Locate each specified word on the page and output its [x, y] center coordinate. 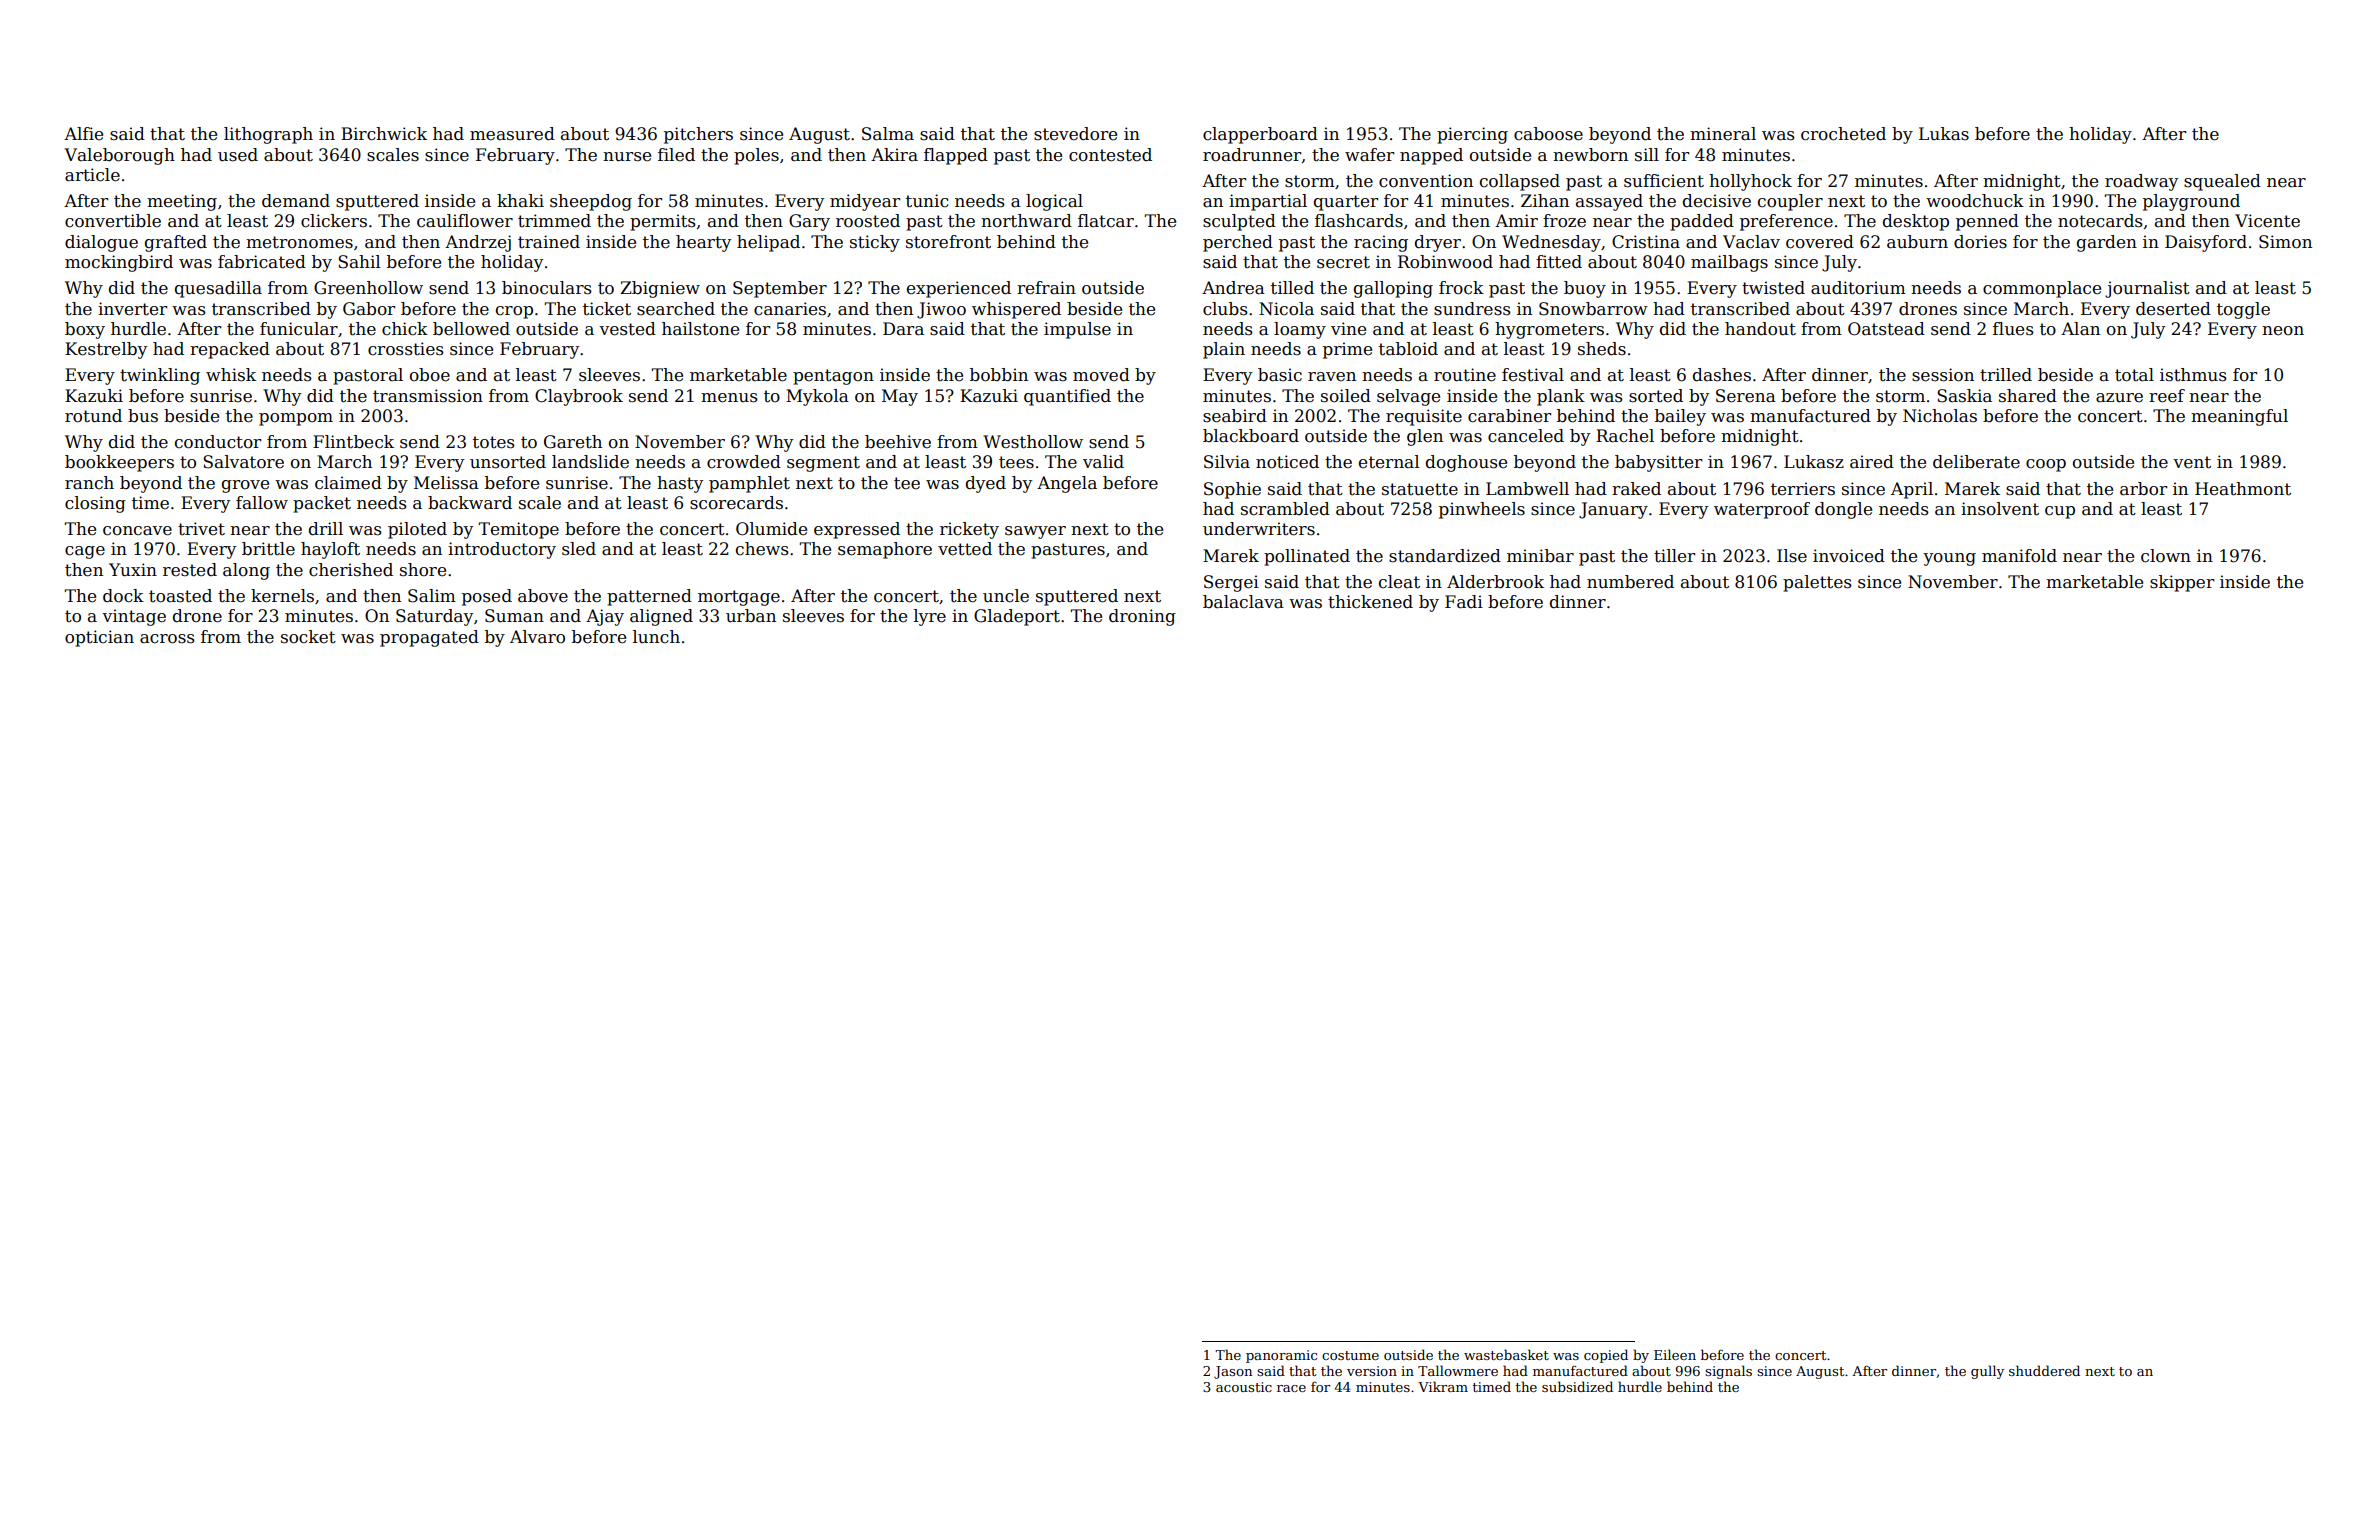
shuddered [2044, 1370]
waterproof [1762, 510]
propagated [429, 638]
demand [296, 201]
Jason [1233, 1372]
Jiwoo [941, 310]
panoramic [1281, 1356]
